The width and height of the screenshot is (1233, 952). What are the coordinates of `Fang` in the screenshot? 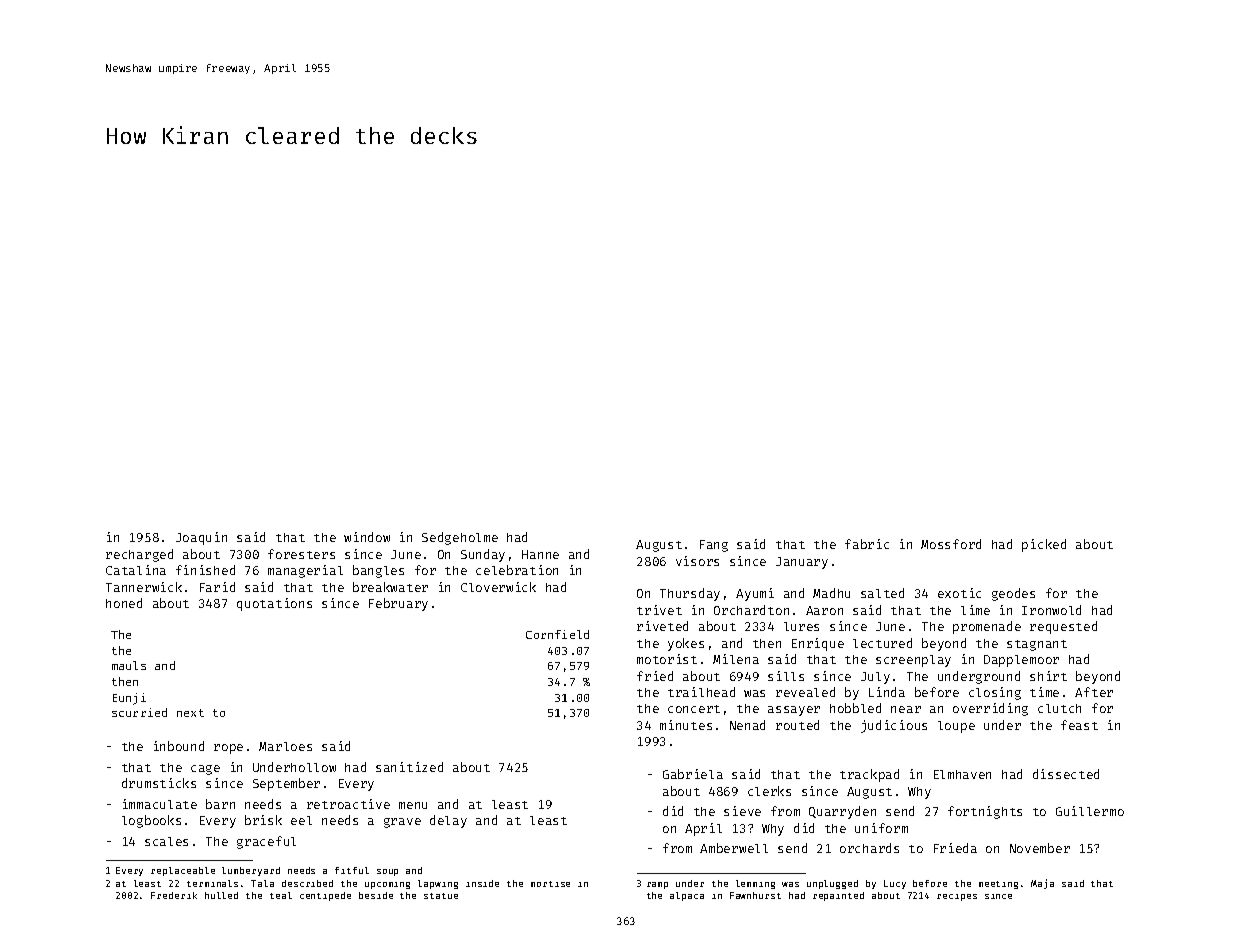 It's located at (714, 546).
